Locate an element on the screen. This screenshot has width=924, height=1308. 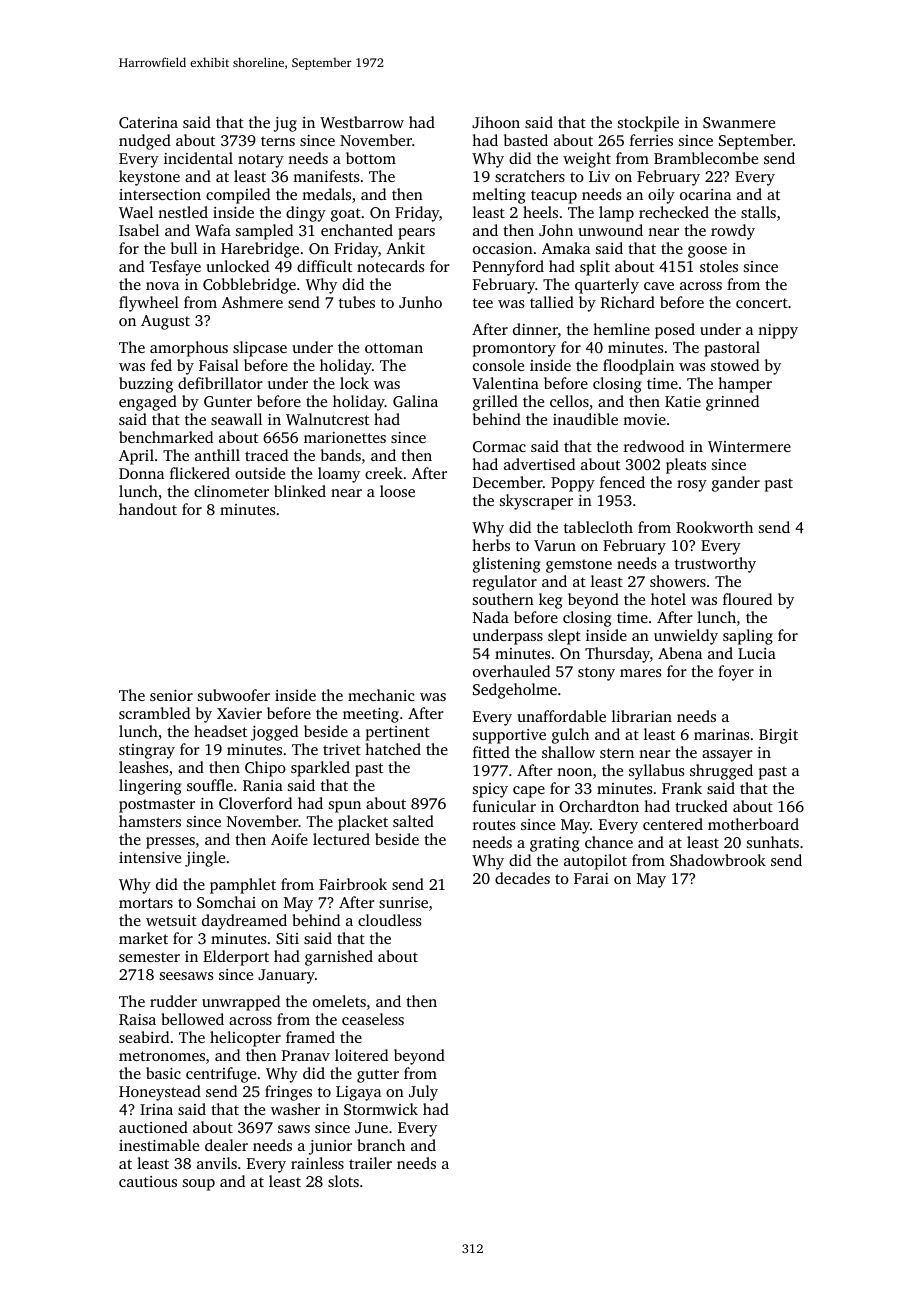
centrifuge is located at coordinates (221, 1075).
